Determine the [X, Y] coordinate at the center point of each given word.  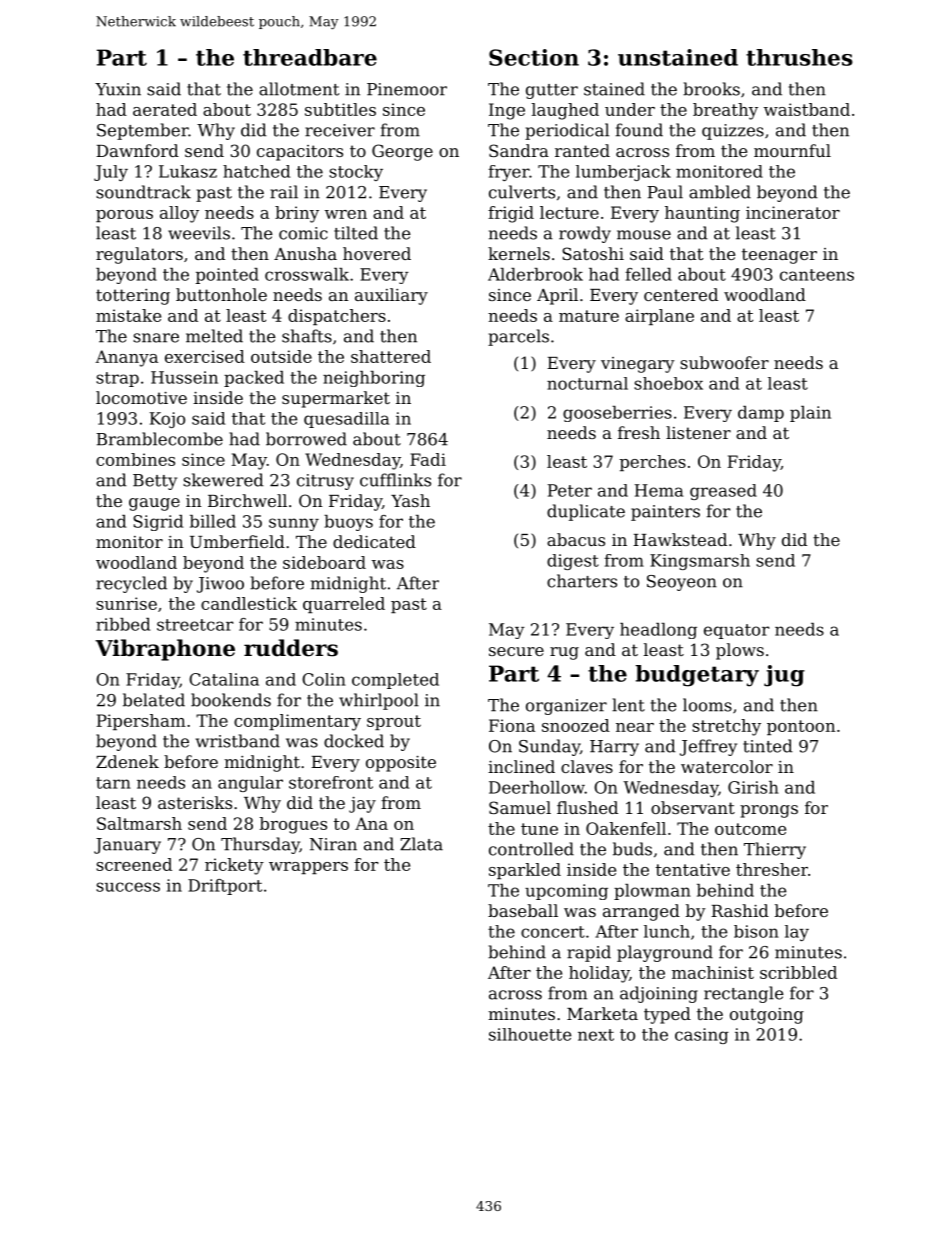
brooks [711, 89]
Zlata [421, 844]
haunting [702, 214]
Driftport [225, 887]
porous [124, 216]
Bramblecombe [159, 439]
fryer [508, 173]
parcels [518, 337]
